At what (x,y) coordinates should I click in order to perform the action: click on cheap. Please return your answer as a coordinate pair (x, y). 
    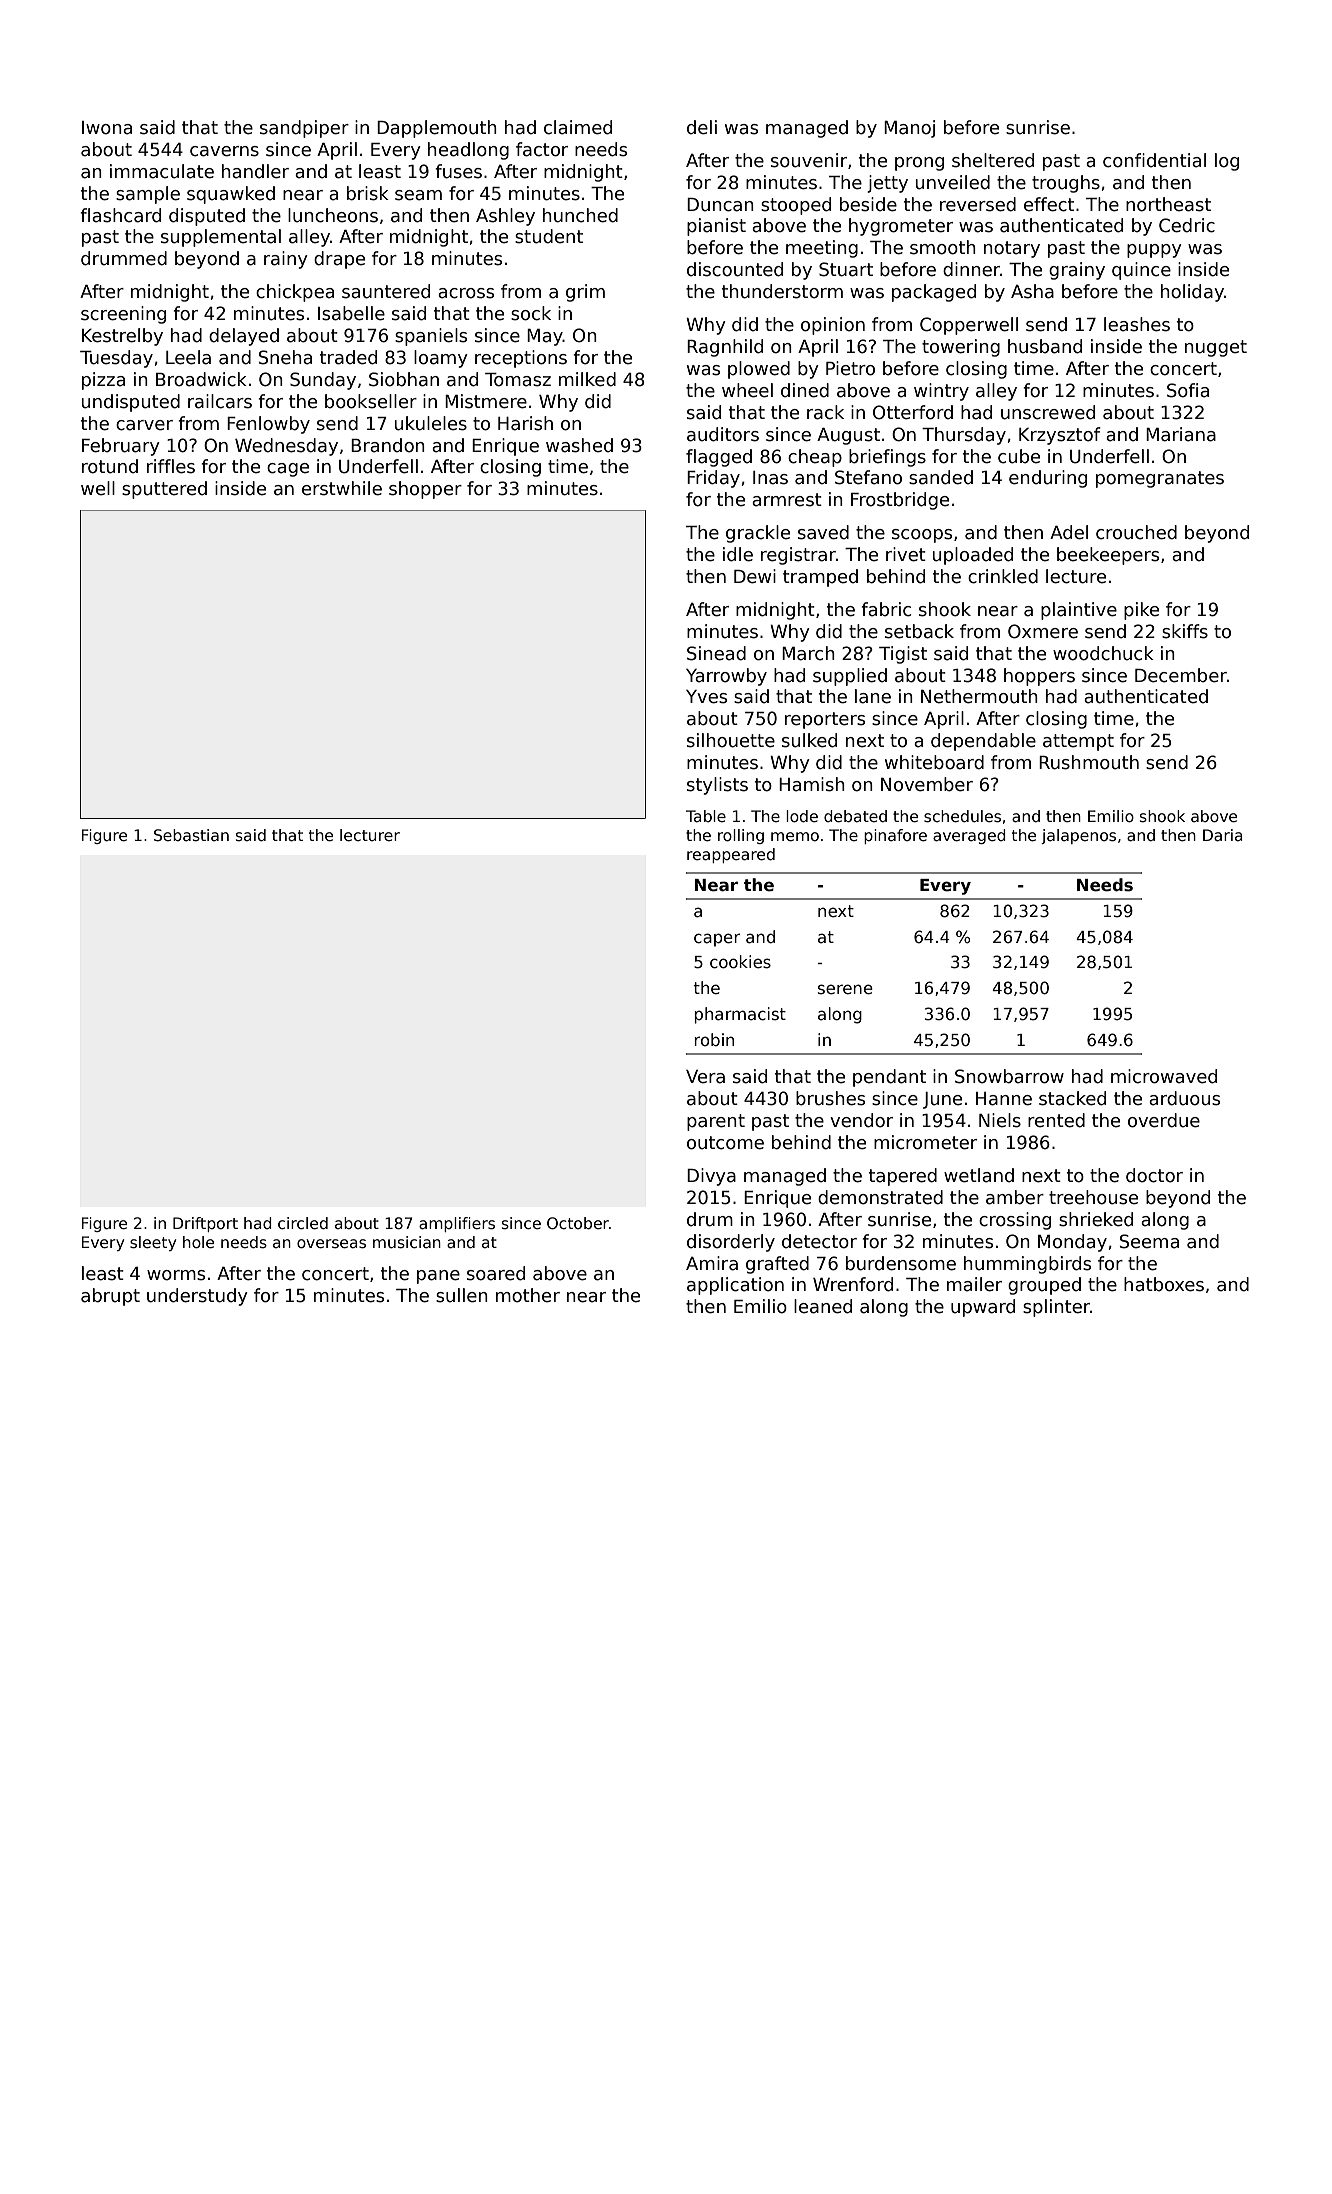
    Looking at the image, I should click on (815, 458).
